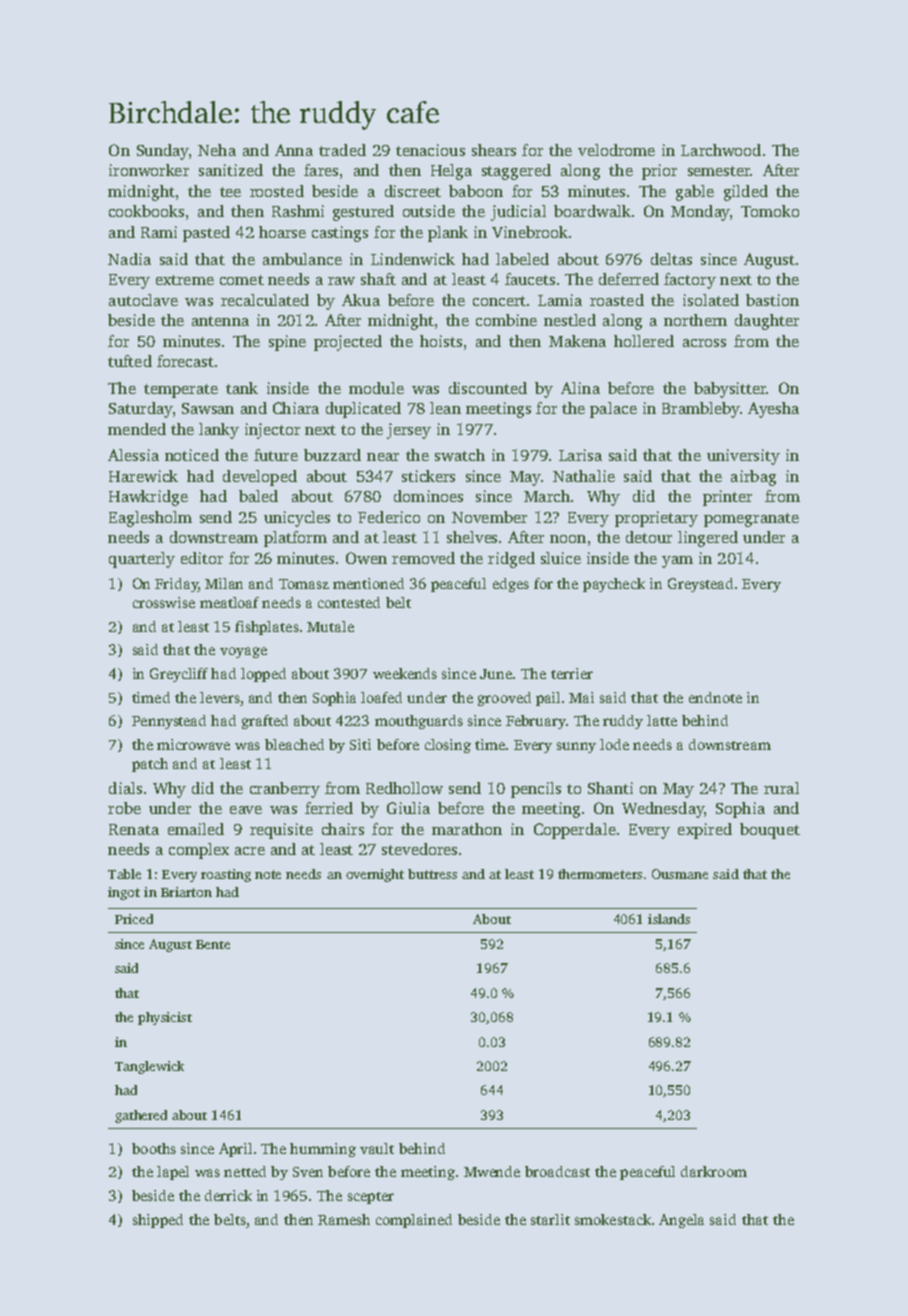 The width and height of the image is (908, 1316). I want to click on shipped, so click(158, 1221).
